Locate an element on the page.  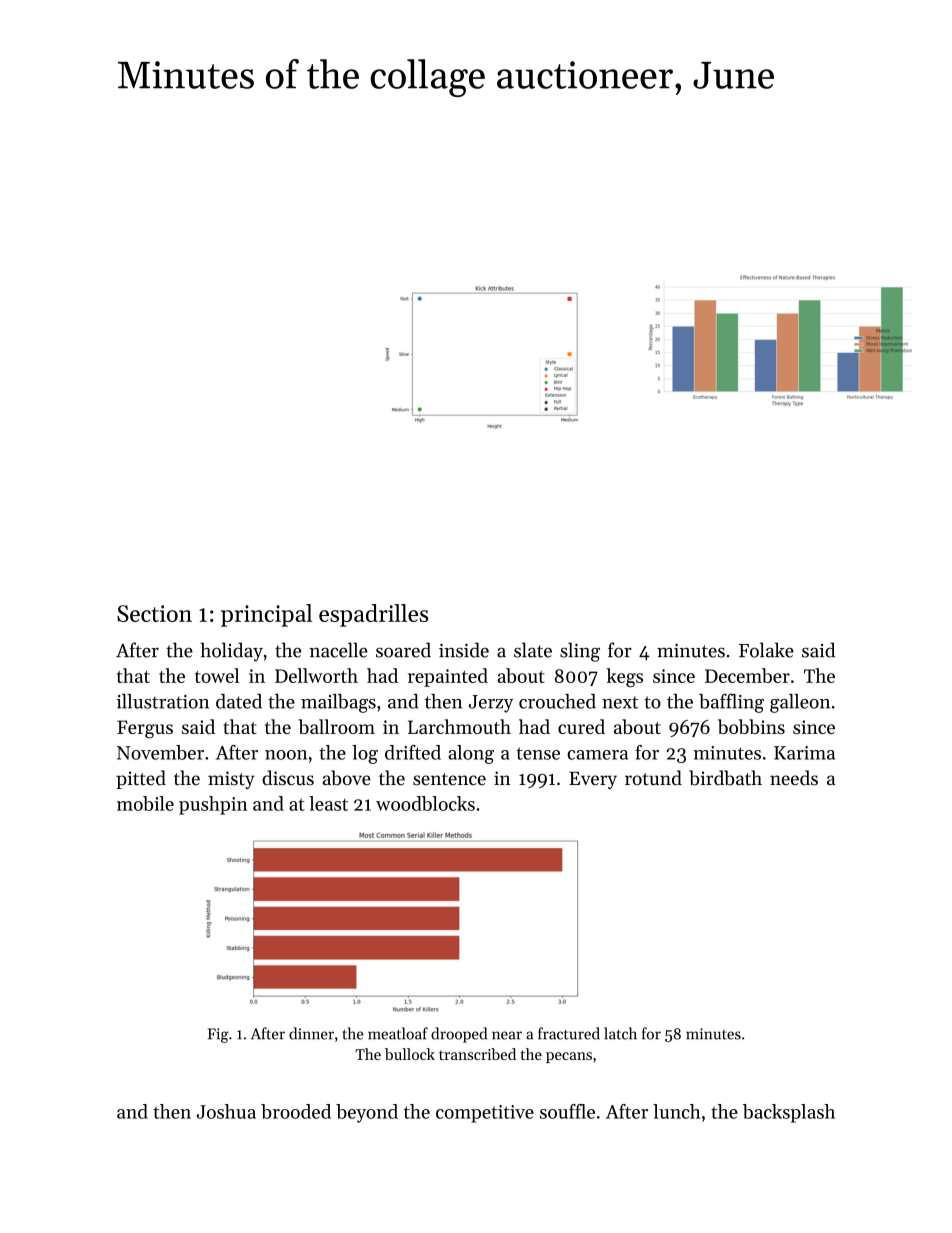
Folake is located at coordinates (766, 650).
